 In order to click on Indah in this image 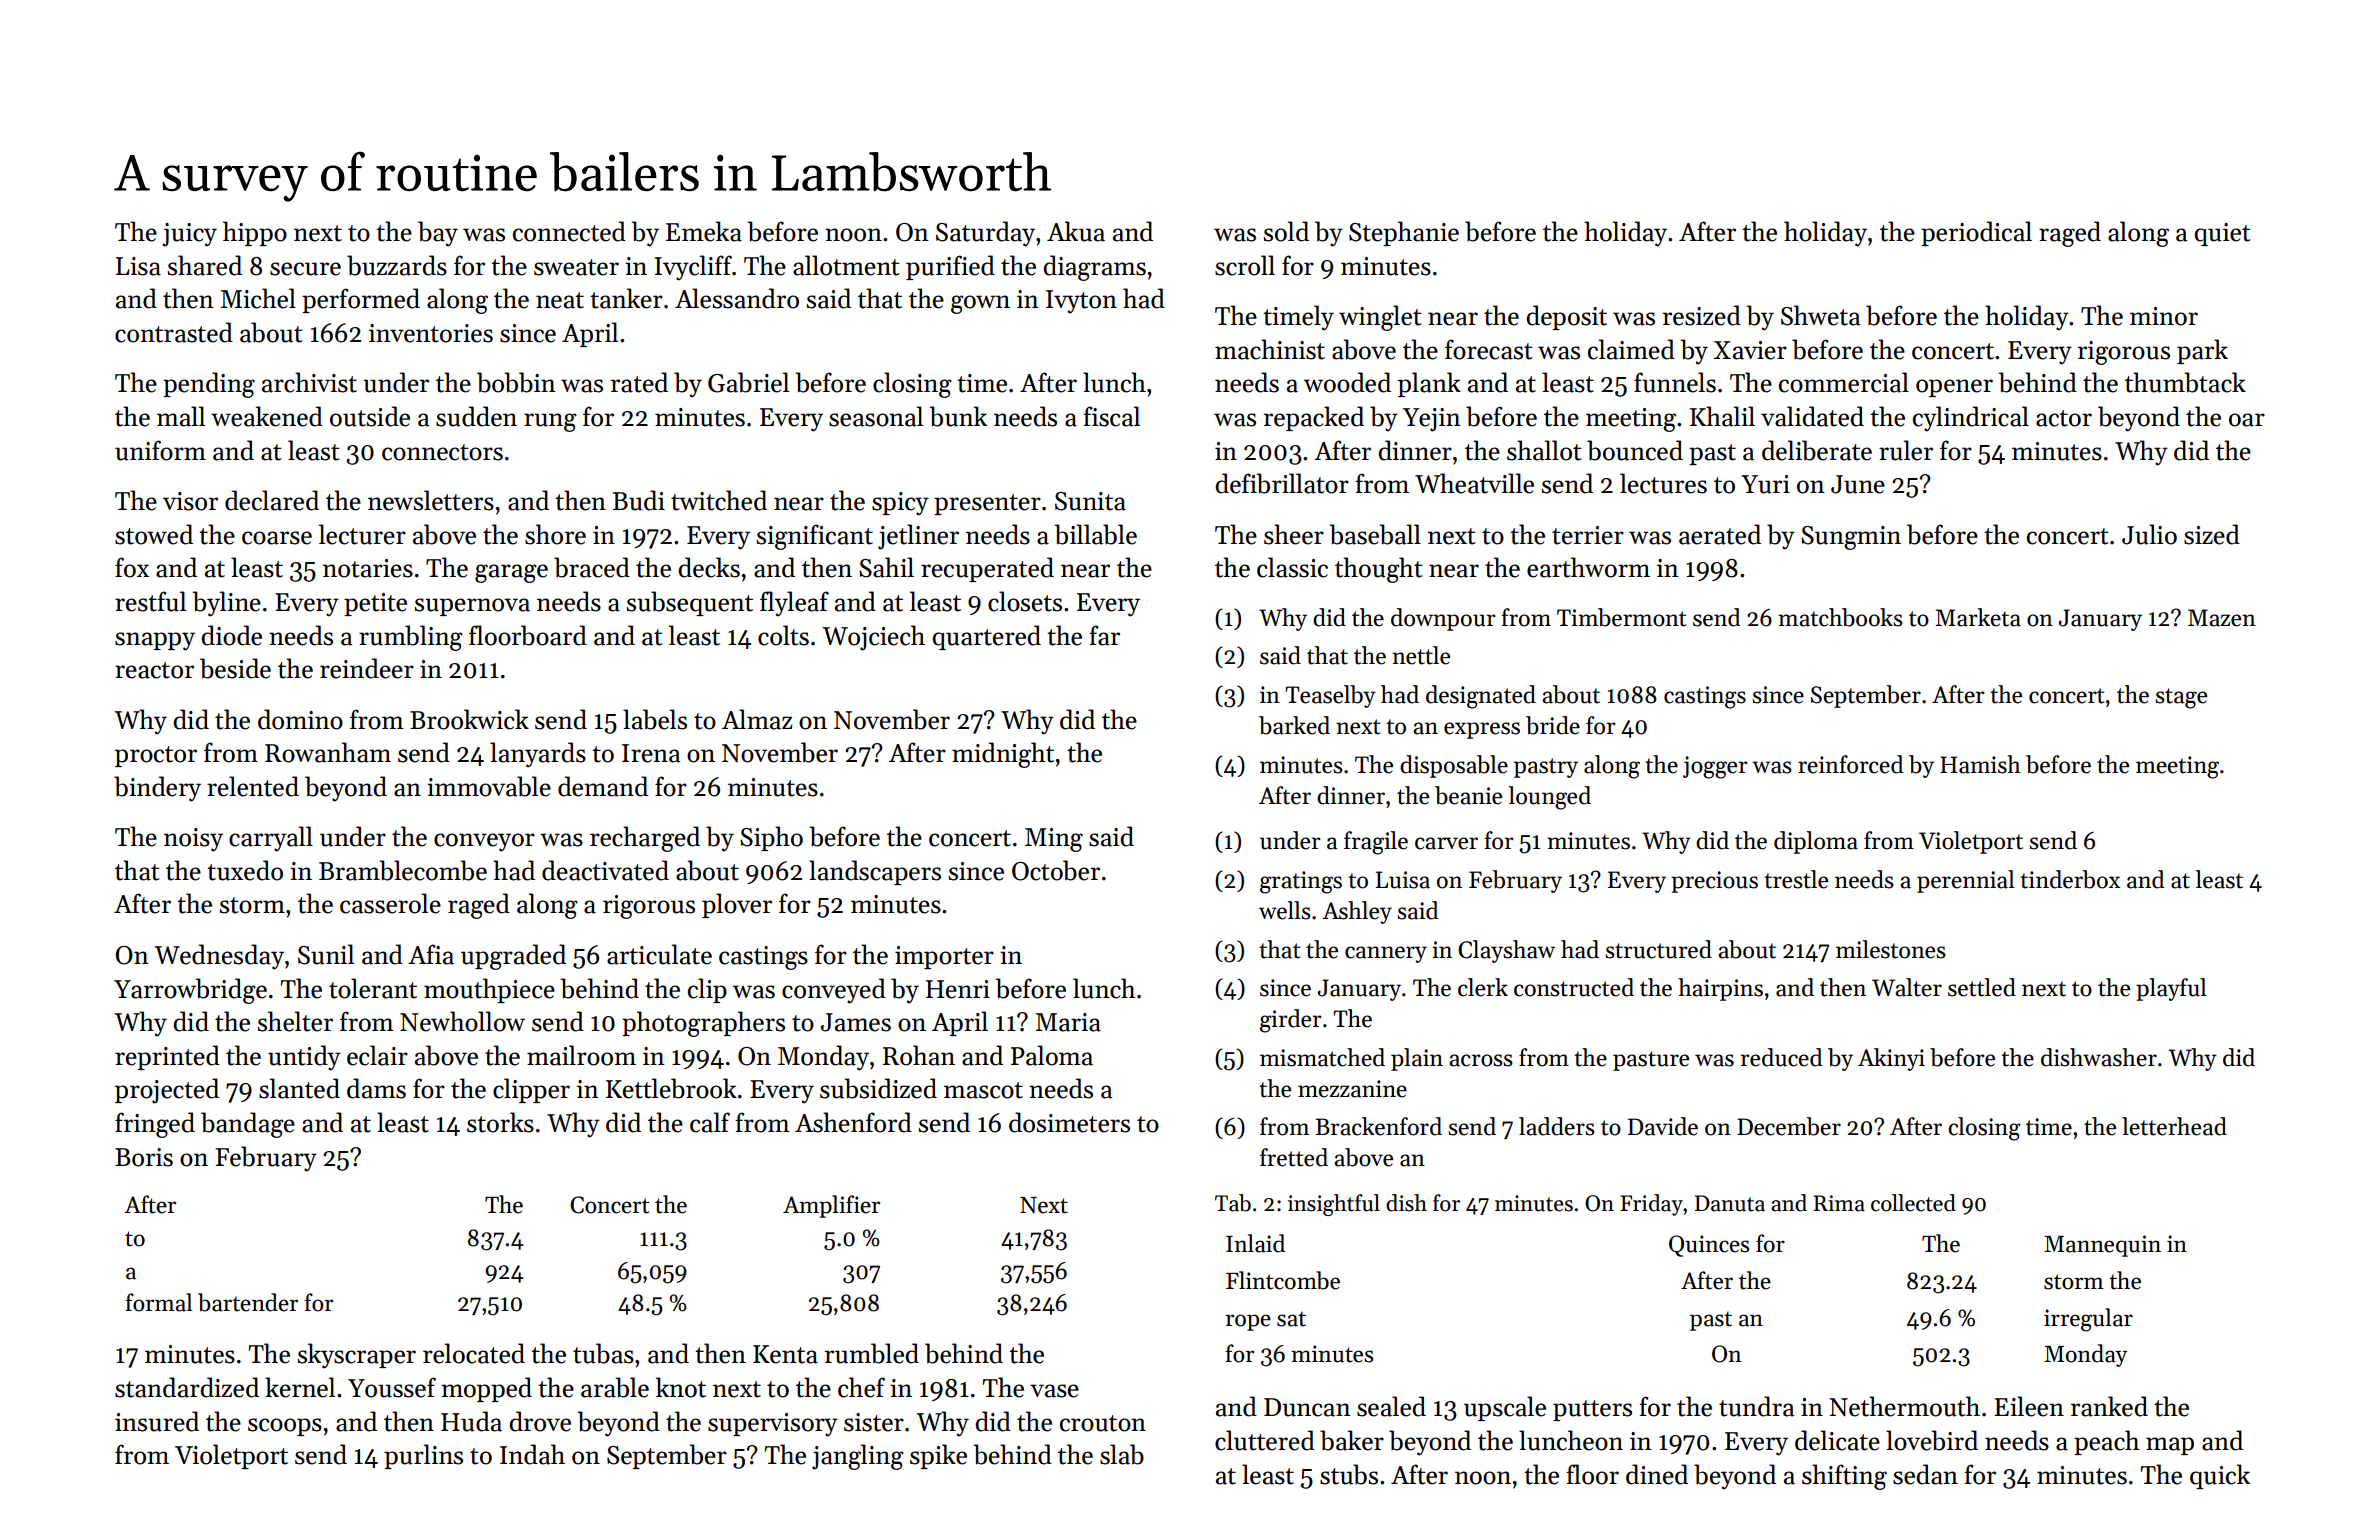, I will do `click(532, 1454)`.
